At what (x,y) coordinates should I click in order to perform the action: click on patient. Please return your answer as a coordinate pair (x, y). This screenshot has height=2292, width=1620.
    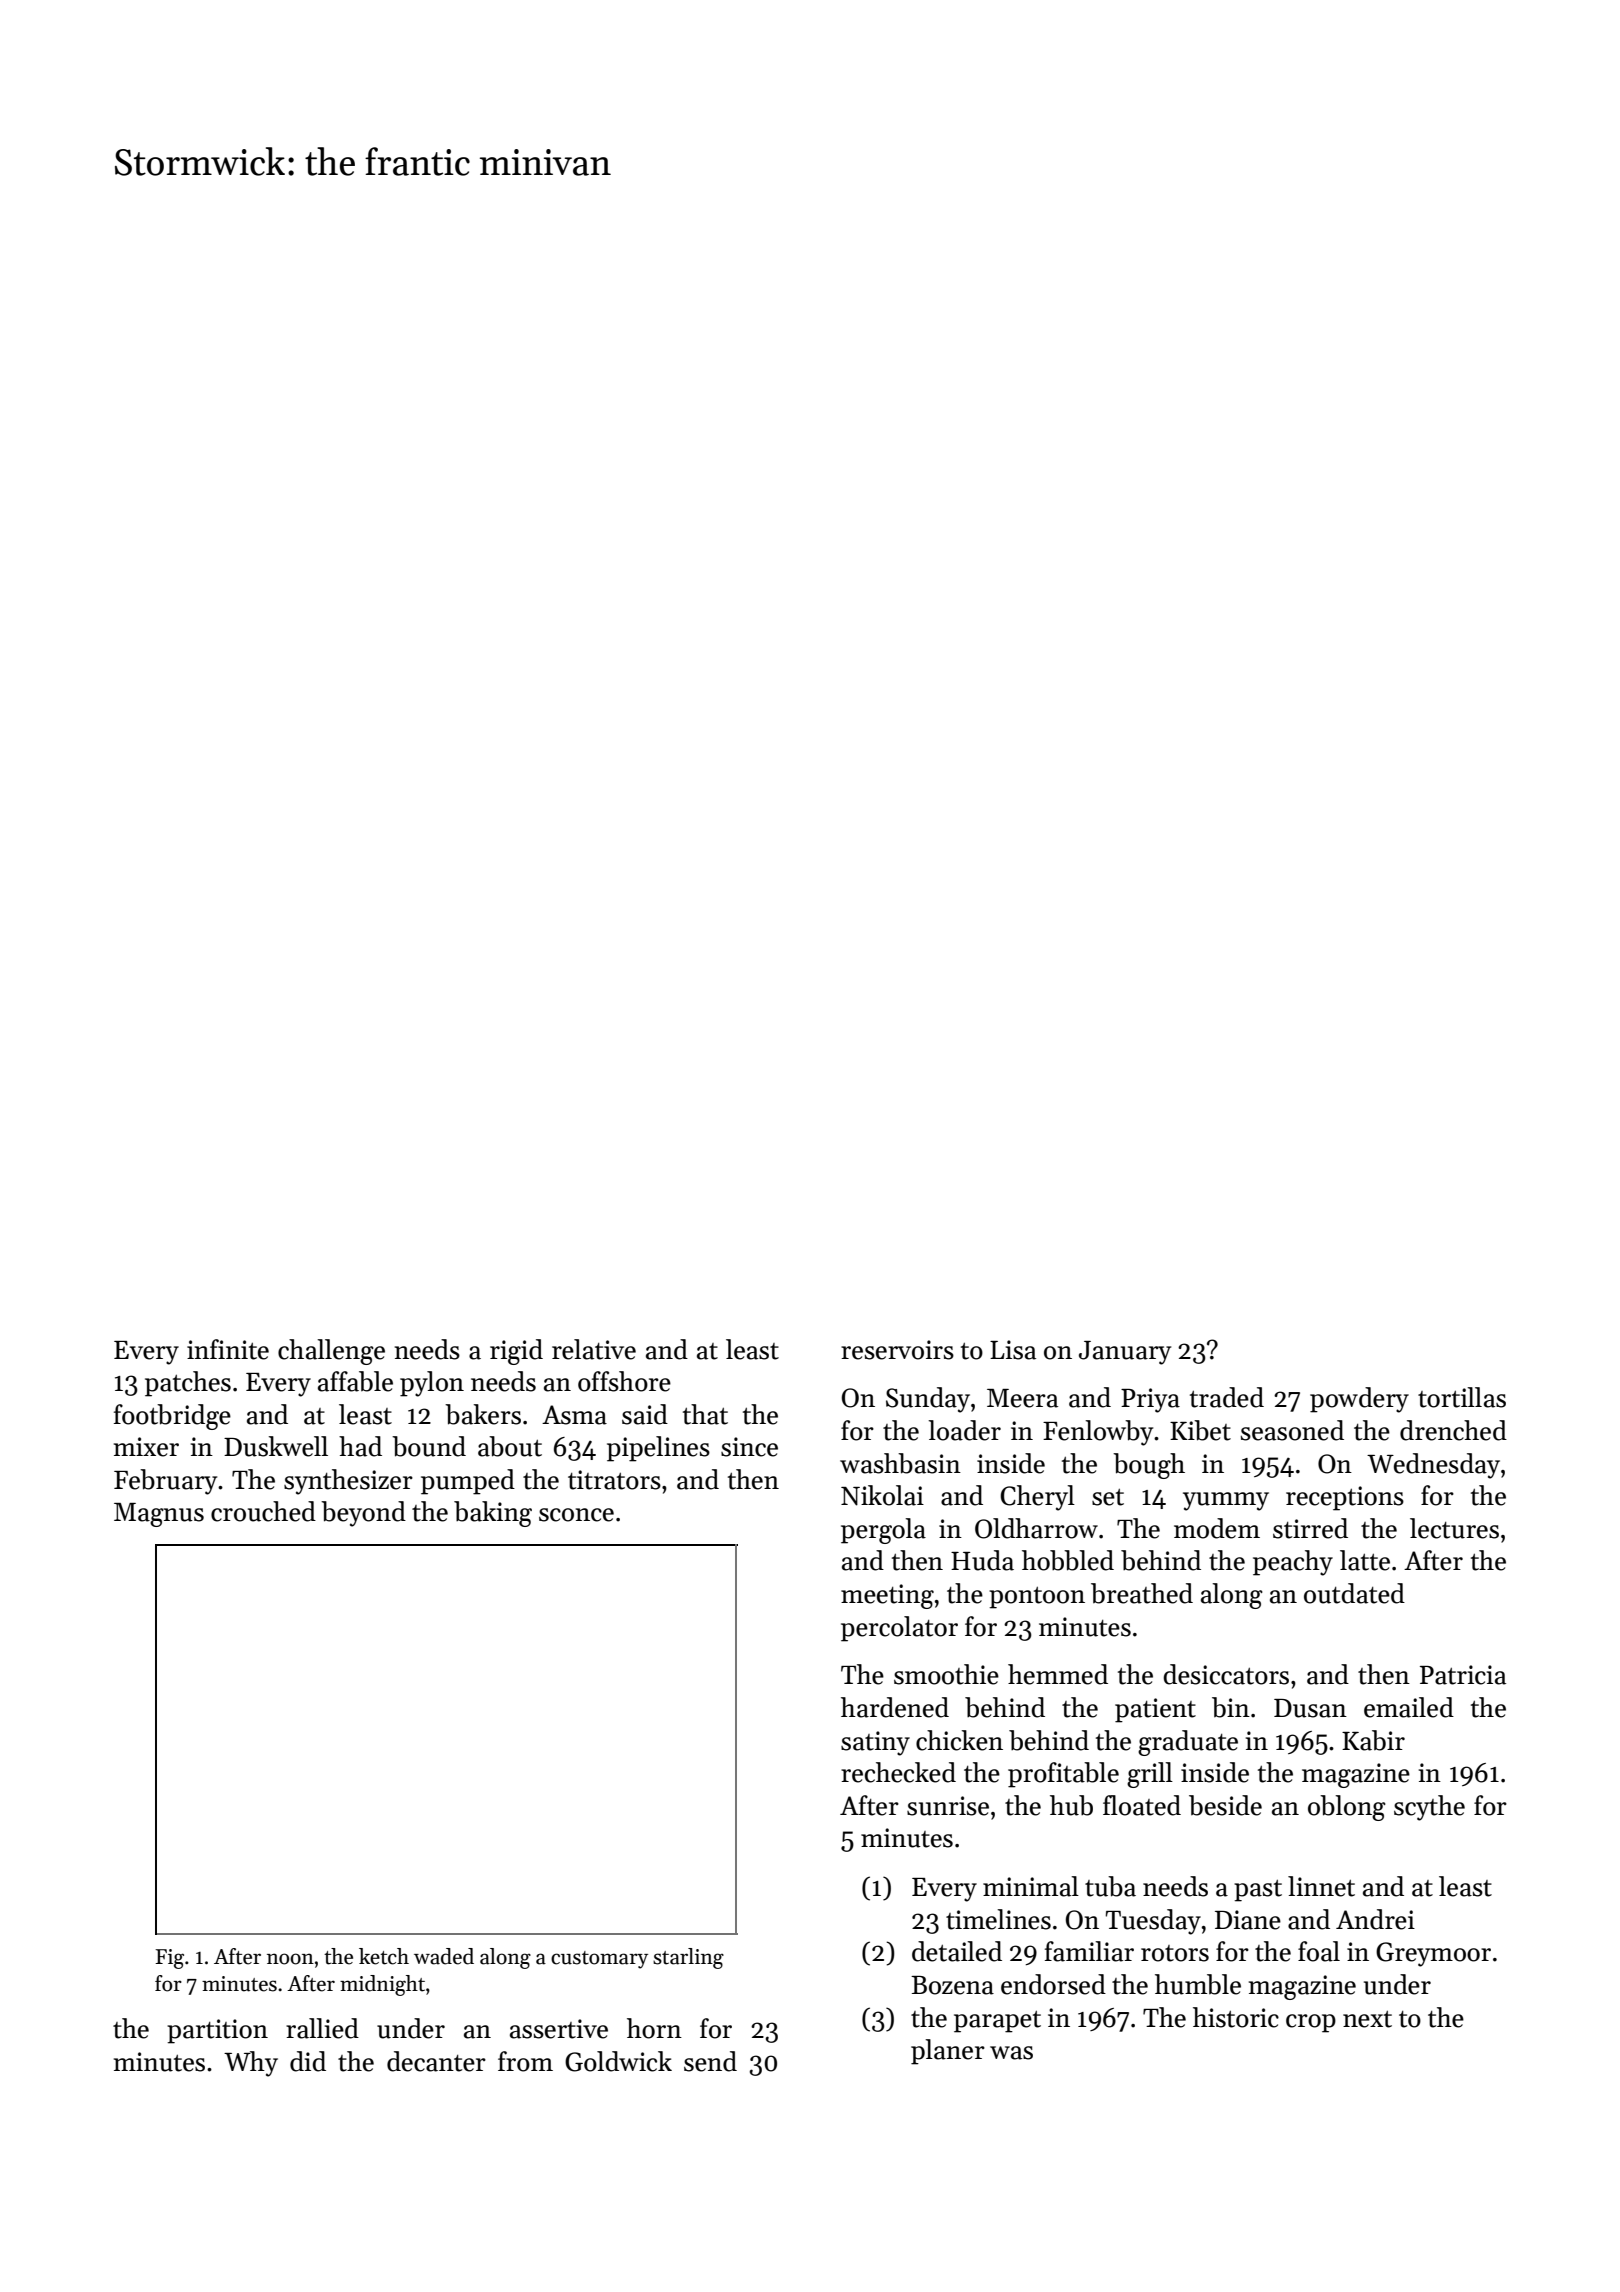
    Looking at the image, I should click on (1155, 1710).
